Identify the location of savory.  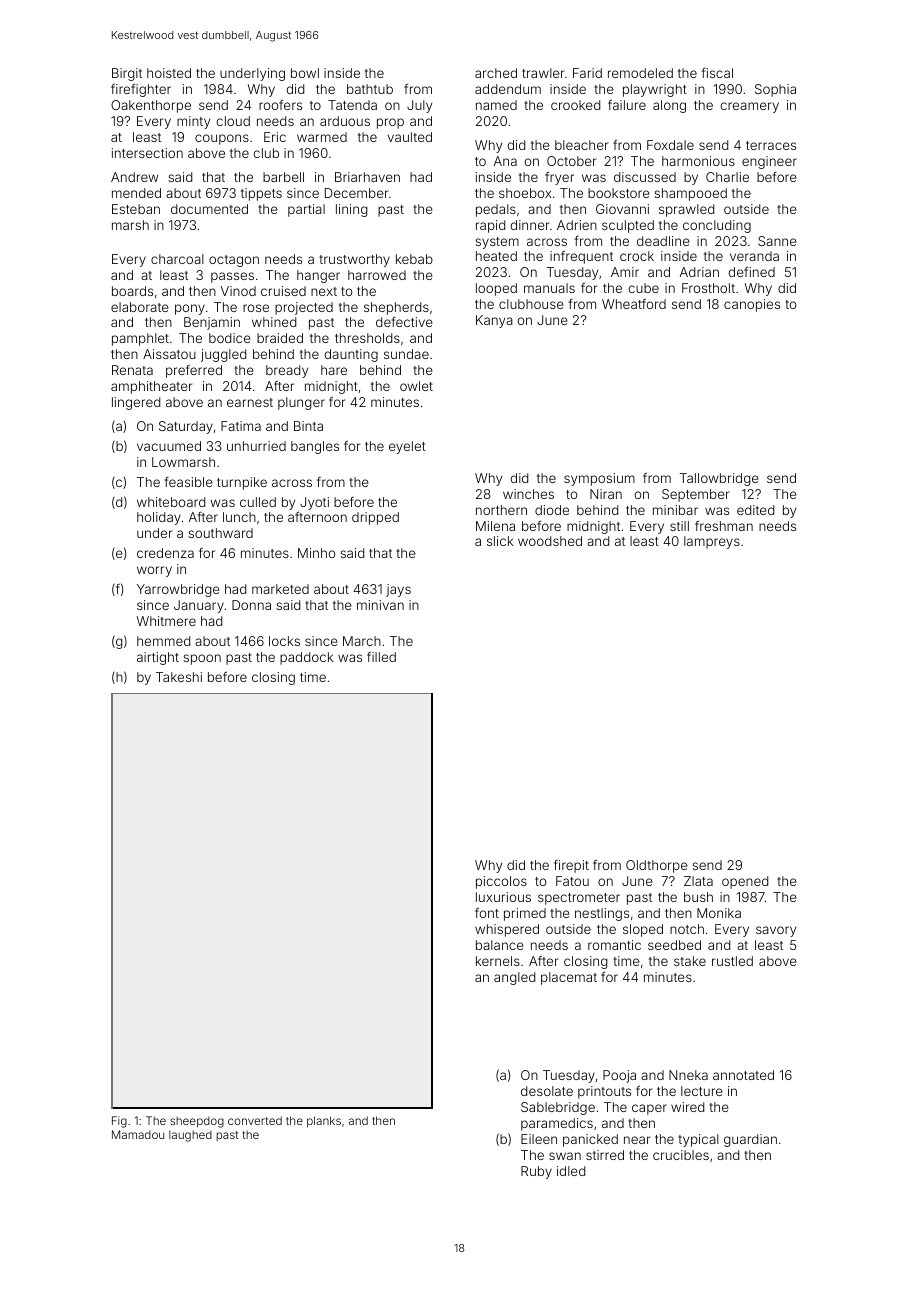
(776, 931).
